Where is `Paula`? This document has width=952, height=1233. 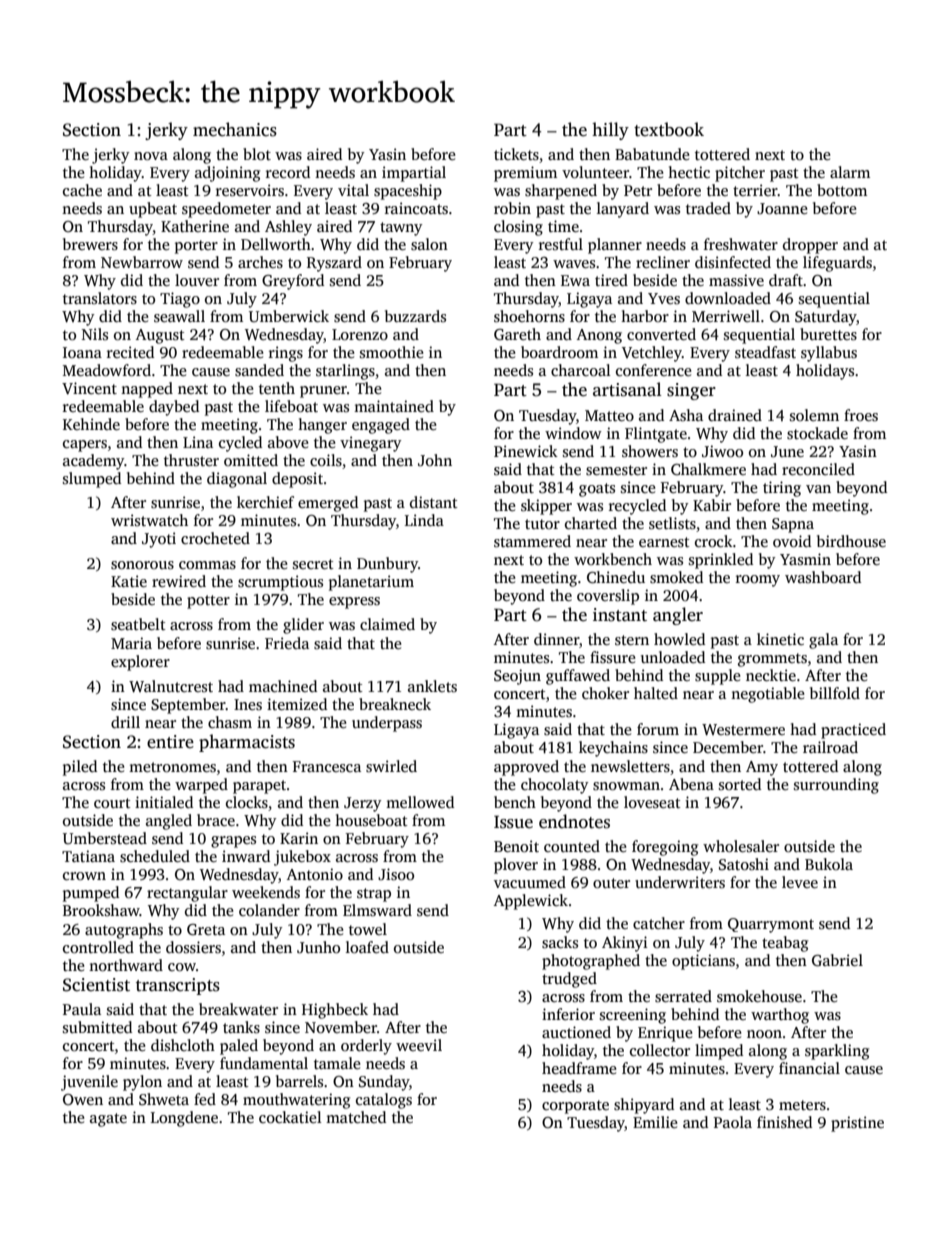
Paula is located at coordinates (82, 1009).
